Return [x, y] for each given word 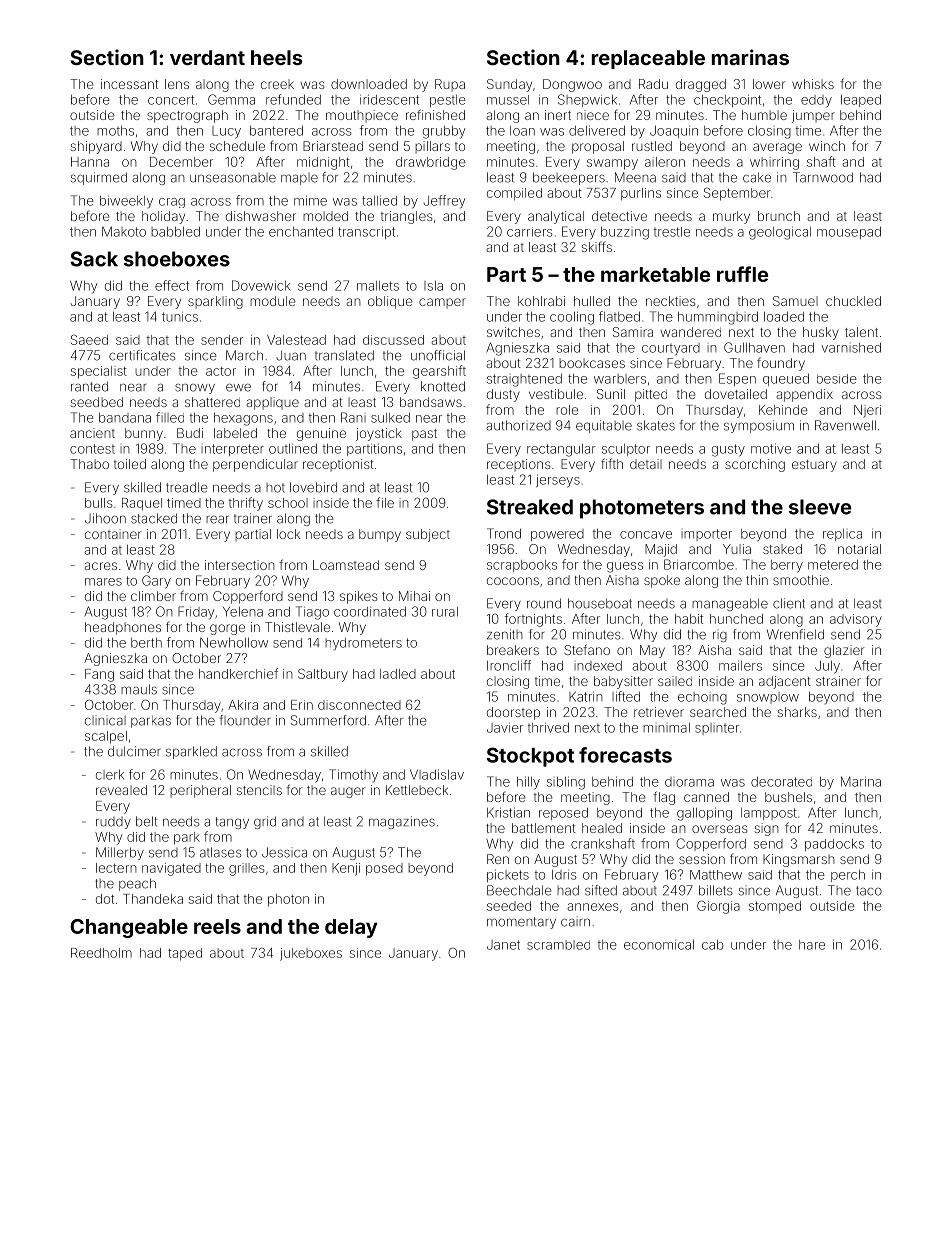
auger [348, 792]
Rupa [450, 85]
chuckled [853, 301]
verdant [207, 57]
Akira [243, 705]
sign [767, 829]
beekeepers [569, 178]
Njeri [867, 411]
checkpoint [727, 100]
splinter [717, 729]
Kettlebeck [417, 790]
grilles [246, 869]
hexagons [243, 419]
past [424, 435]
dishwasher [261, 216]
